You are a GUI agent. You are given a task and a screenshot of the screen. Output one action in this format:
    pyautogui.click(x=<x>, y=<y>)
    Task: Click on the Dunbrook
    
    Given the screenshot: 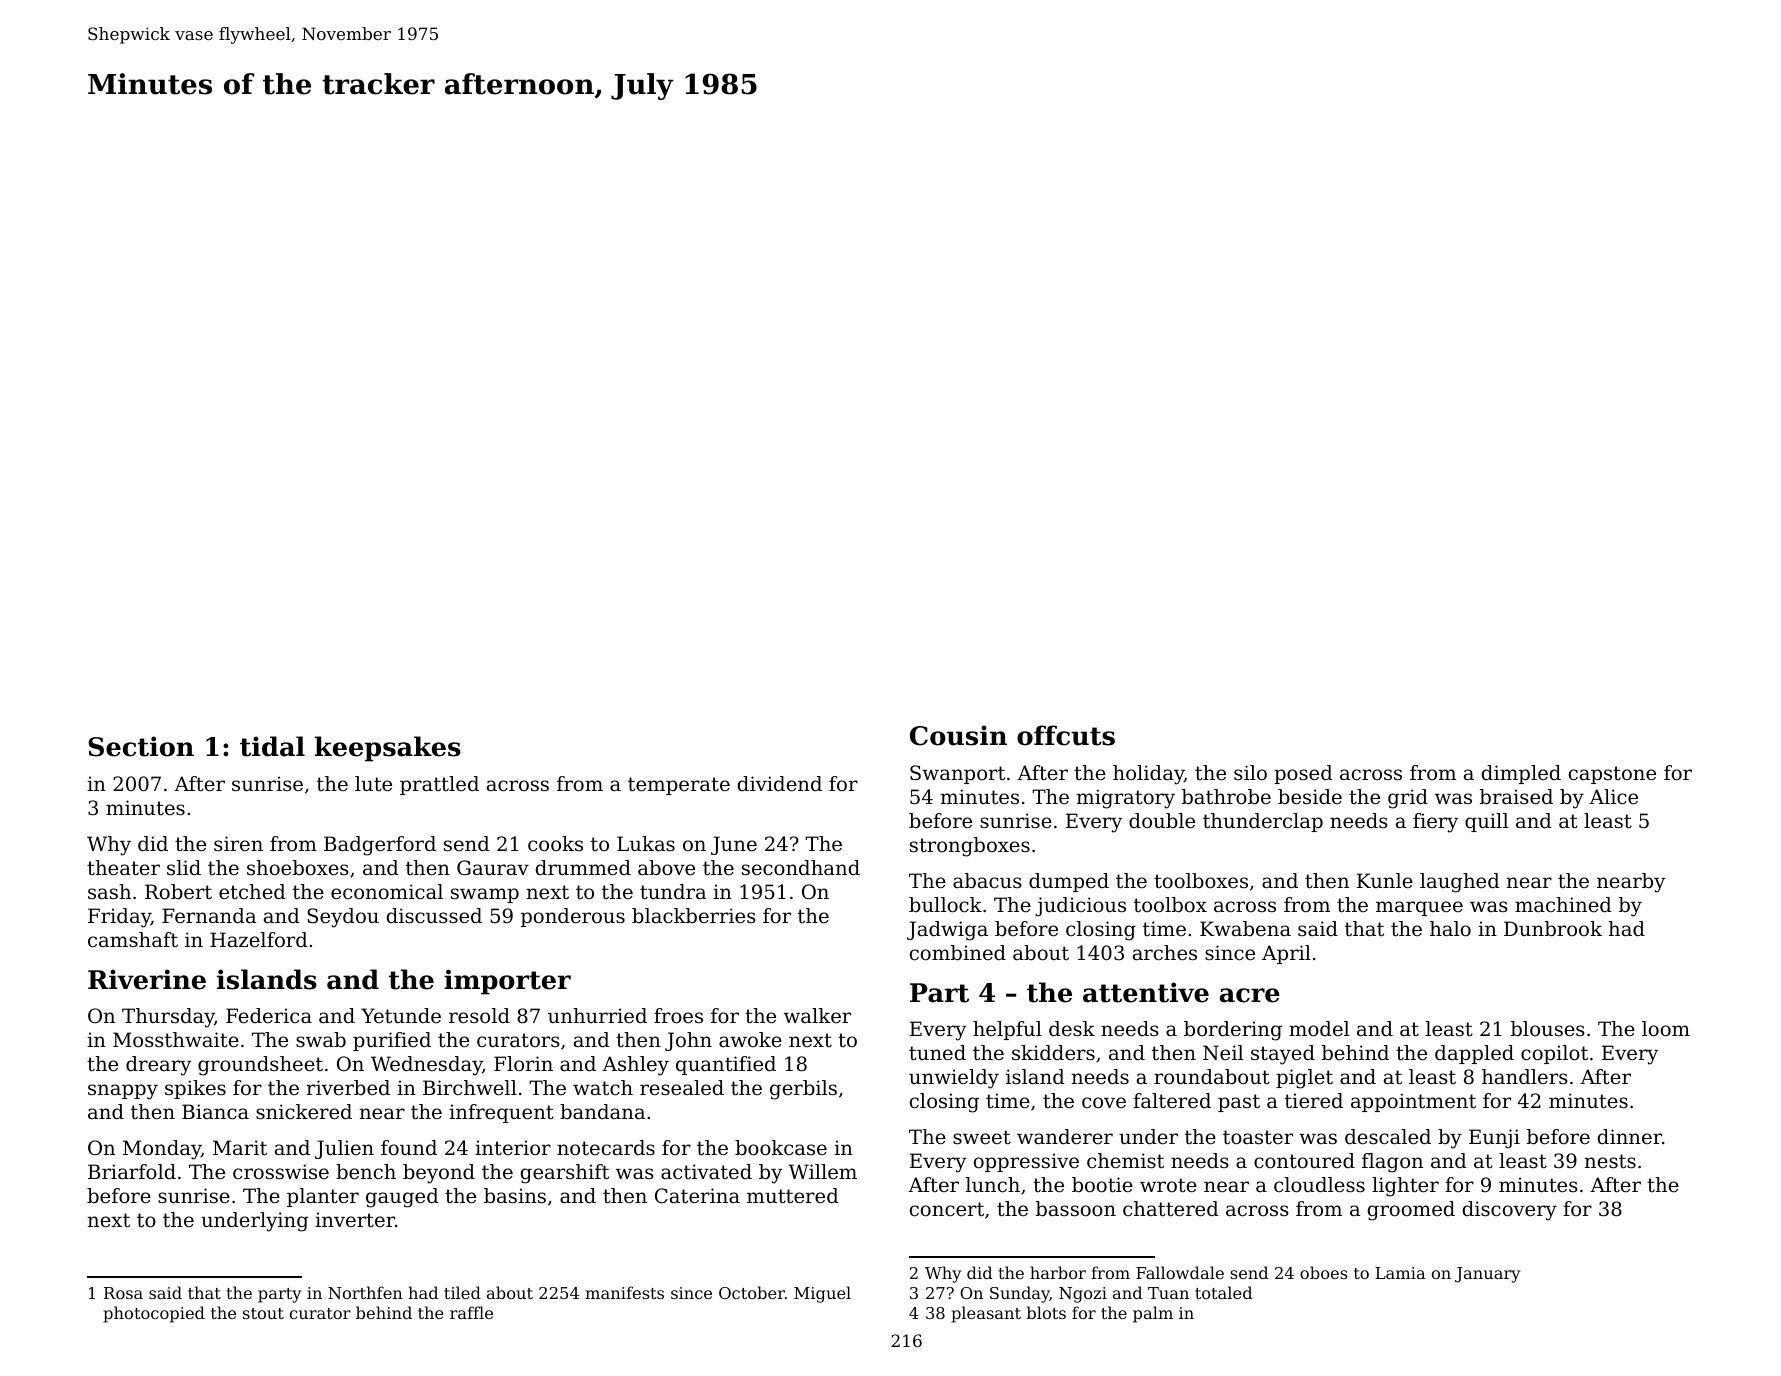 What is the action you would take?
    pyautogui.click(x=1553, y=929)
